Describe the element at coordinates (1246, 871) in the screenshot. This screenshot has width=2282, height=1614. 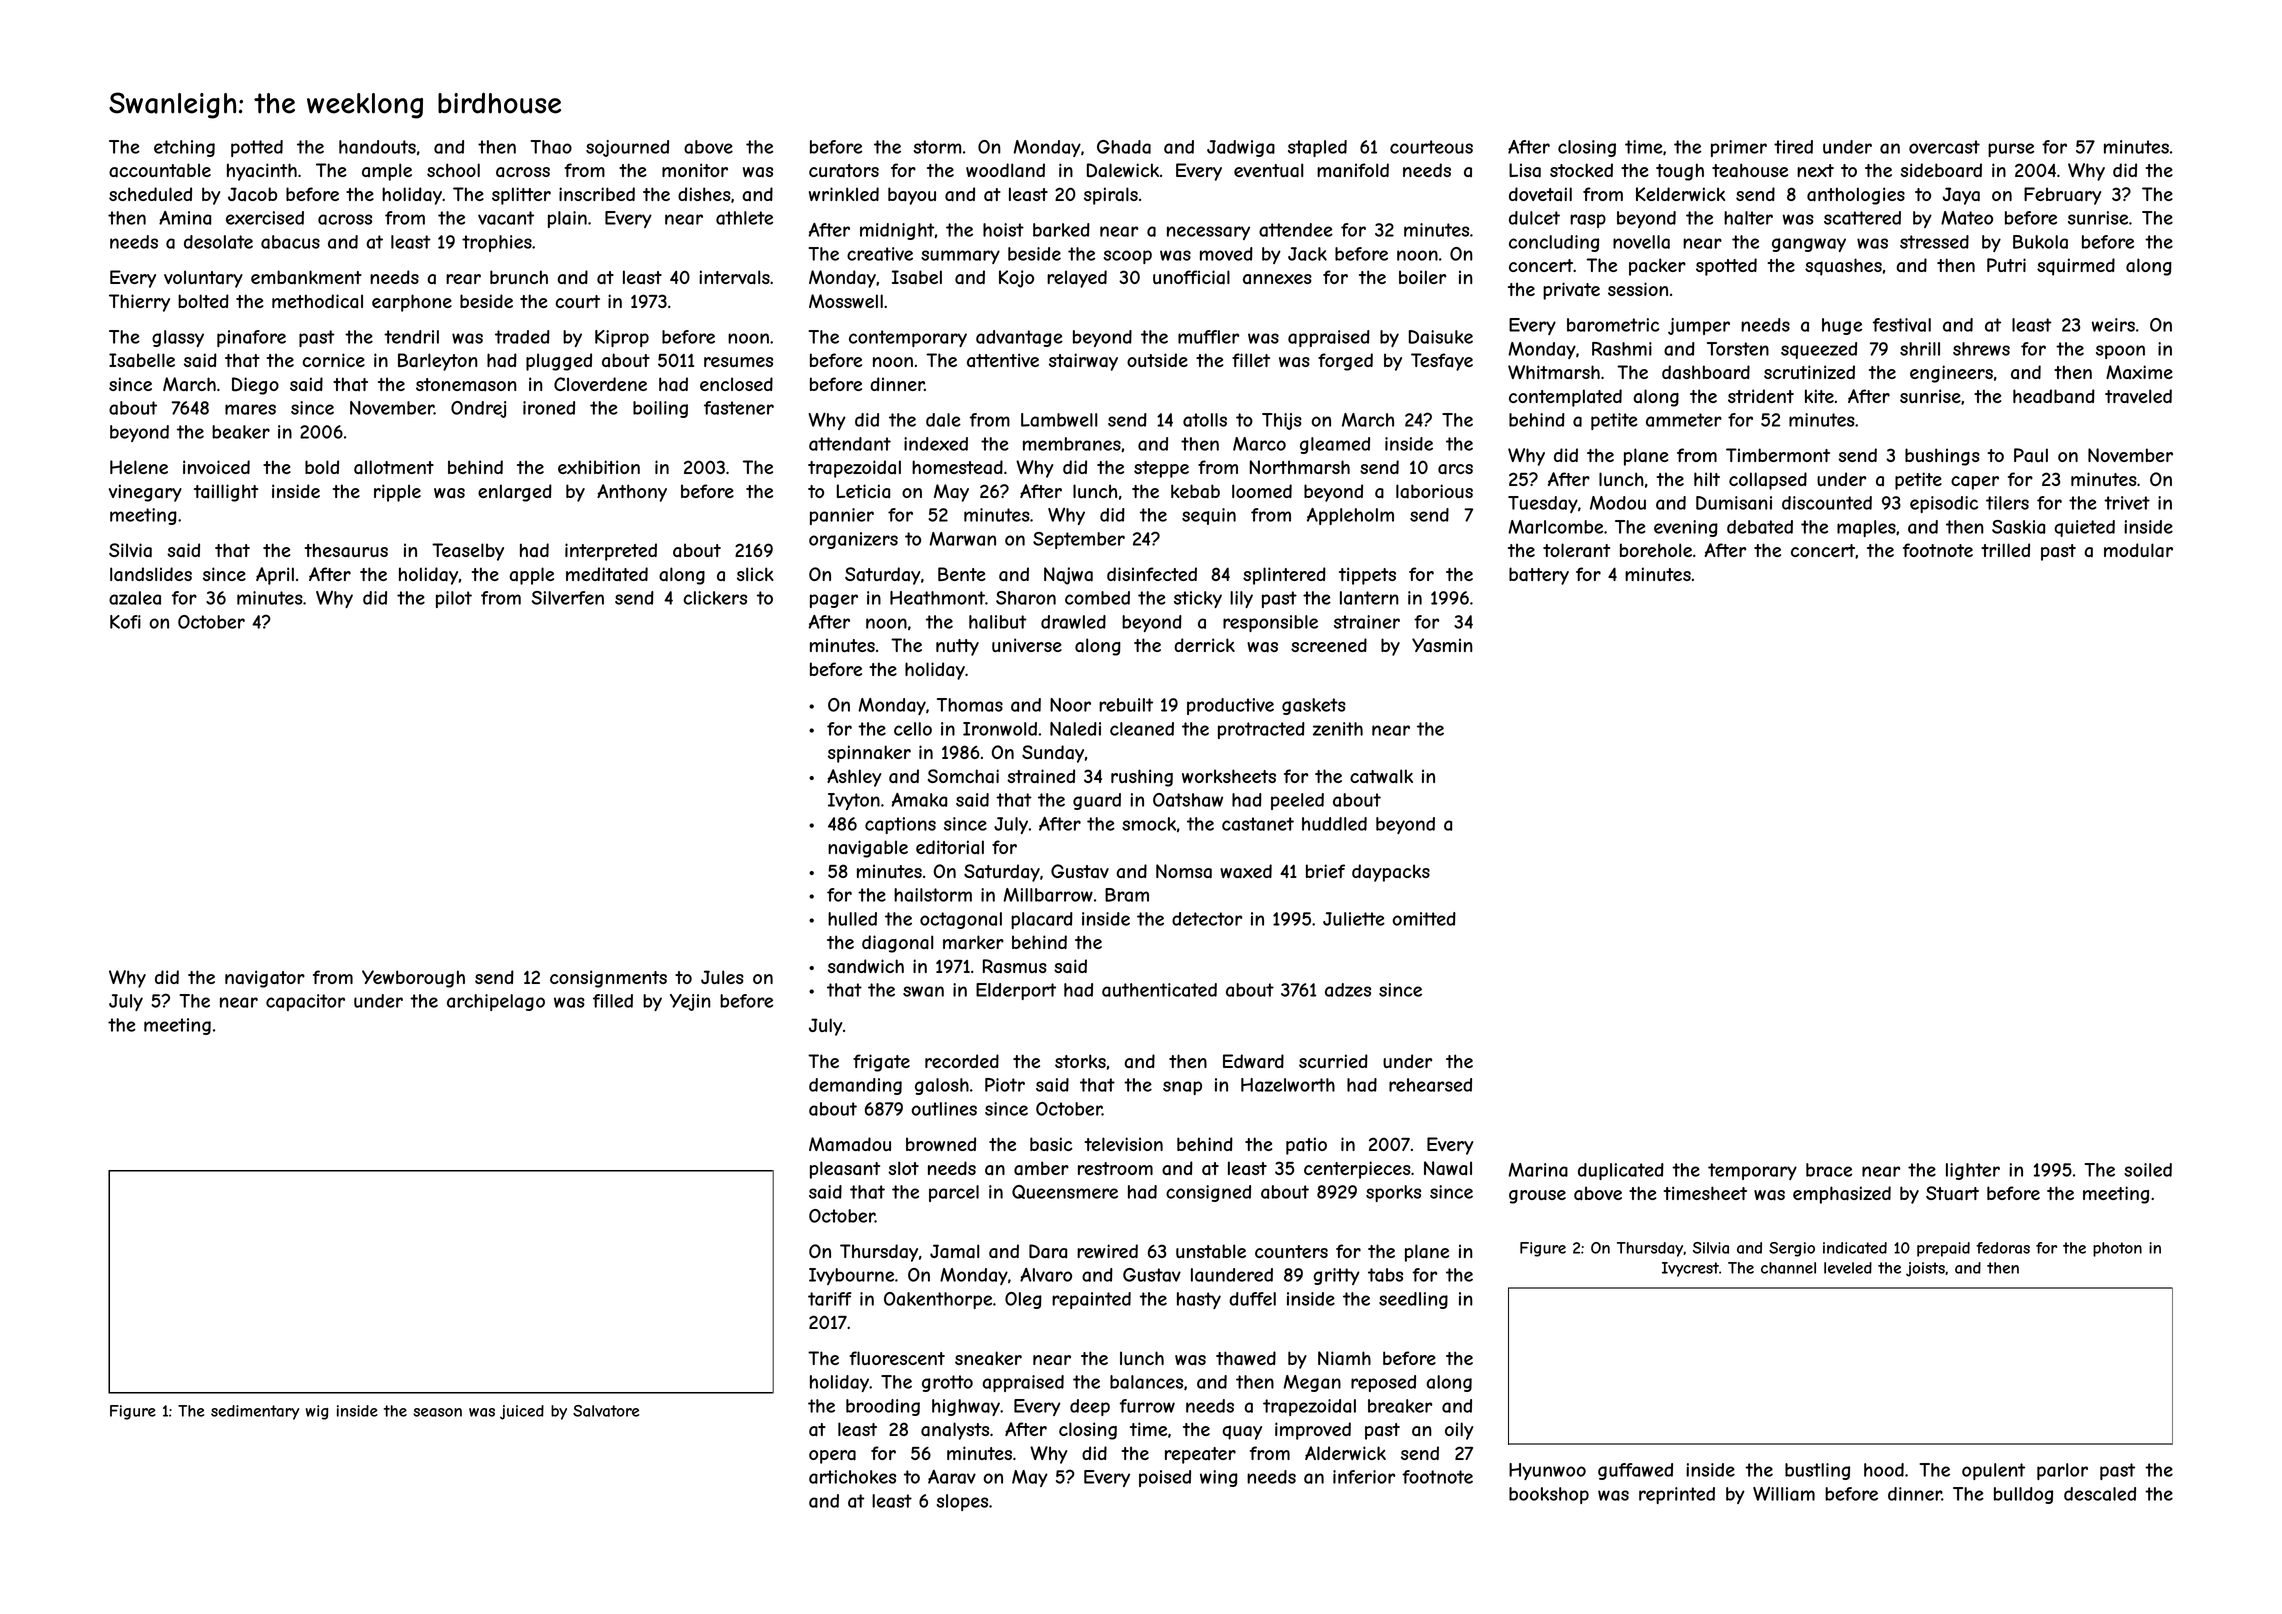
I see `waxed` at that location.
